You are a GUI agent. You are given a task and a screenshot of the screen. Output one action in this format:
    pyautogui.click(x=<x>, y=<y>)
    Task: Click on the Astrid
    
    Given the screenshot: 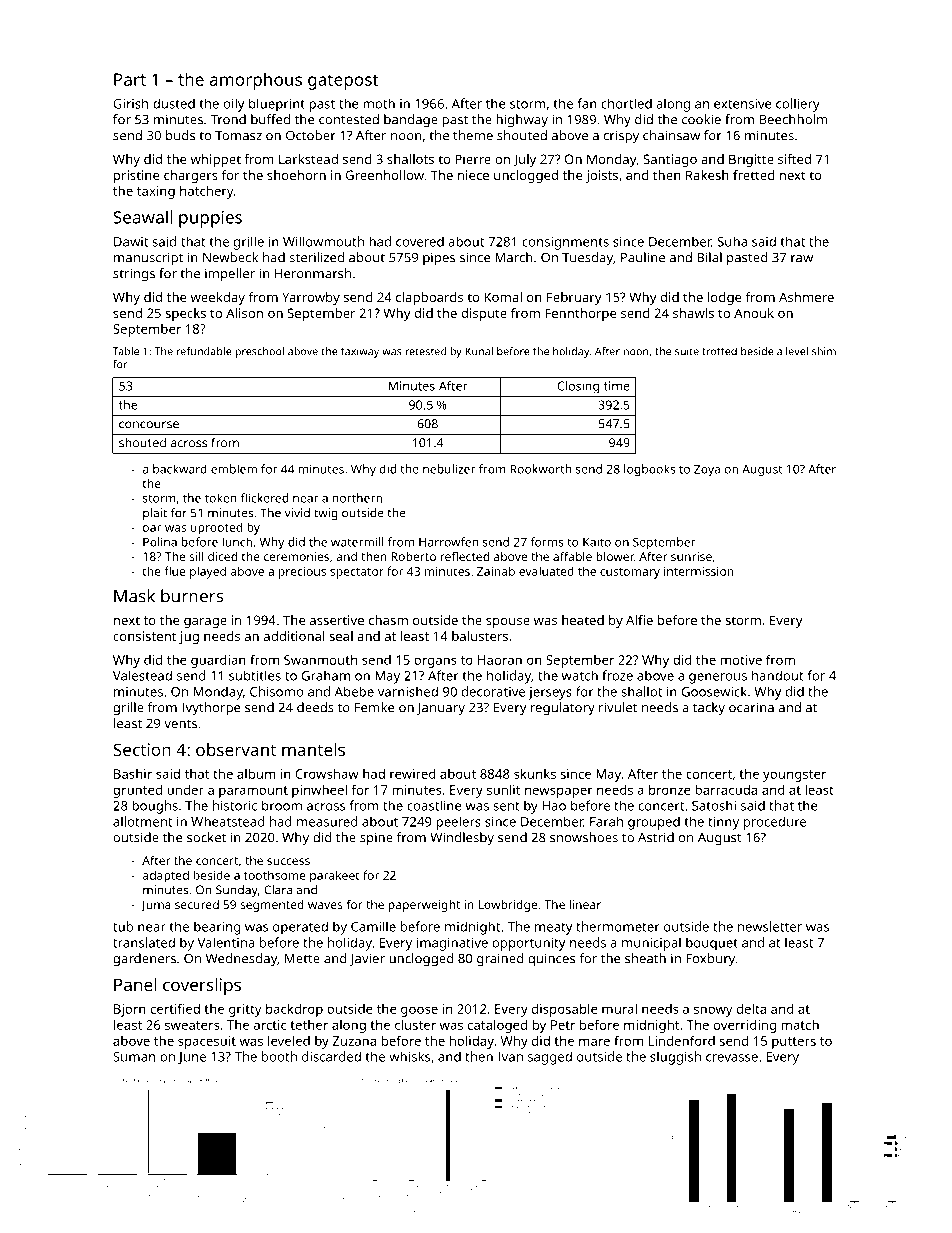 What is the action you would take?
    pyautogui.click(x=656, y=837)
